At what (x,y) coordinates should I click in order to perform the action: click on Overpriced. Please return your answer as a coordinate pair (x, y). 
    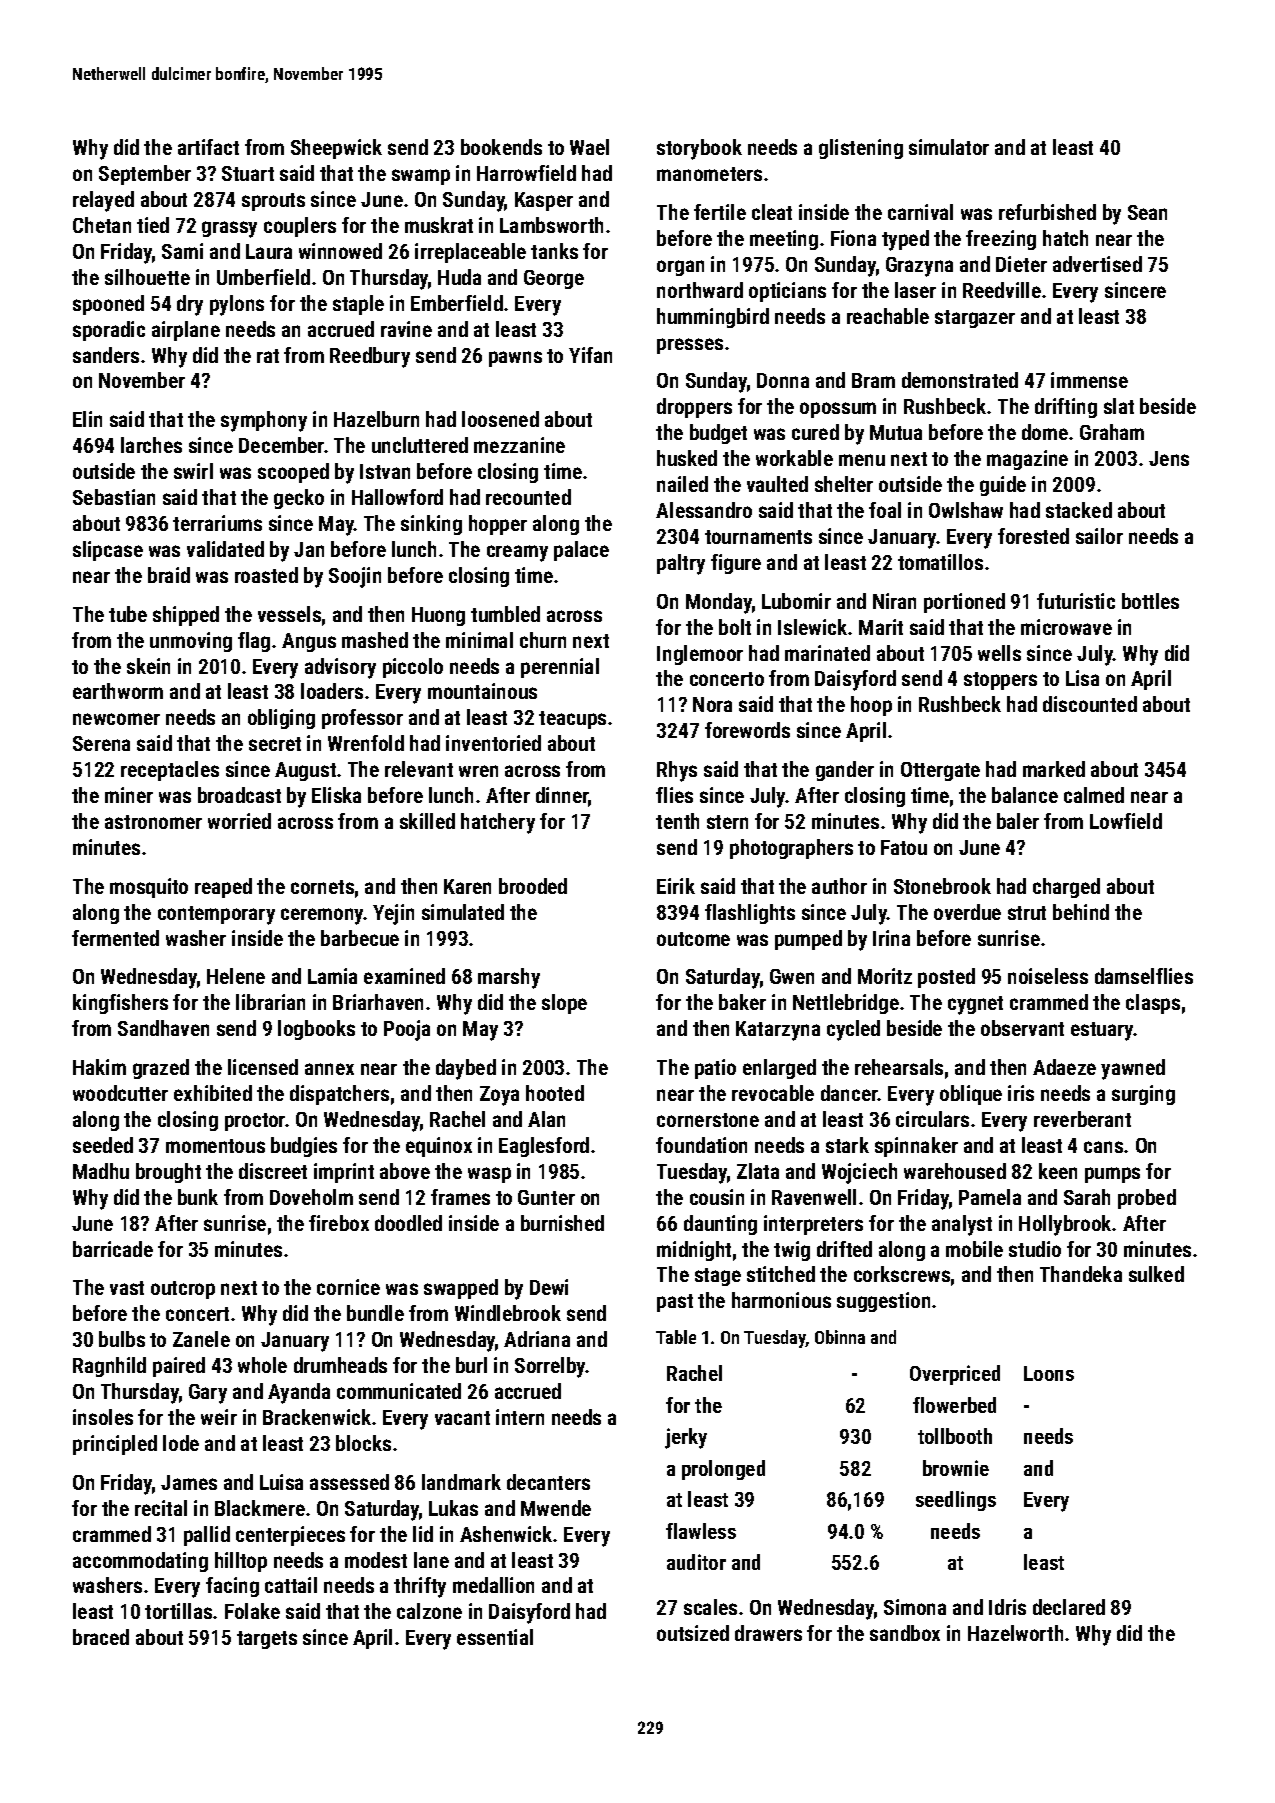
    Looking at the image, I should click on (955, 1375).
